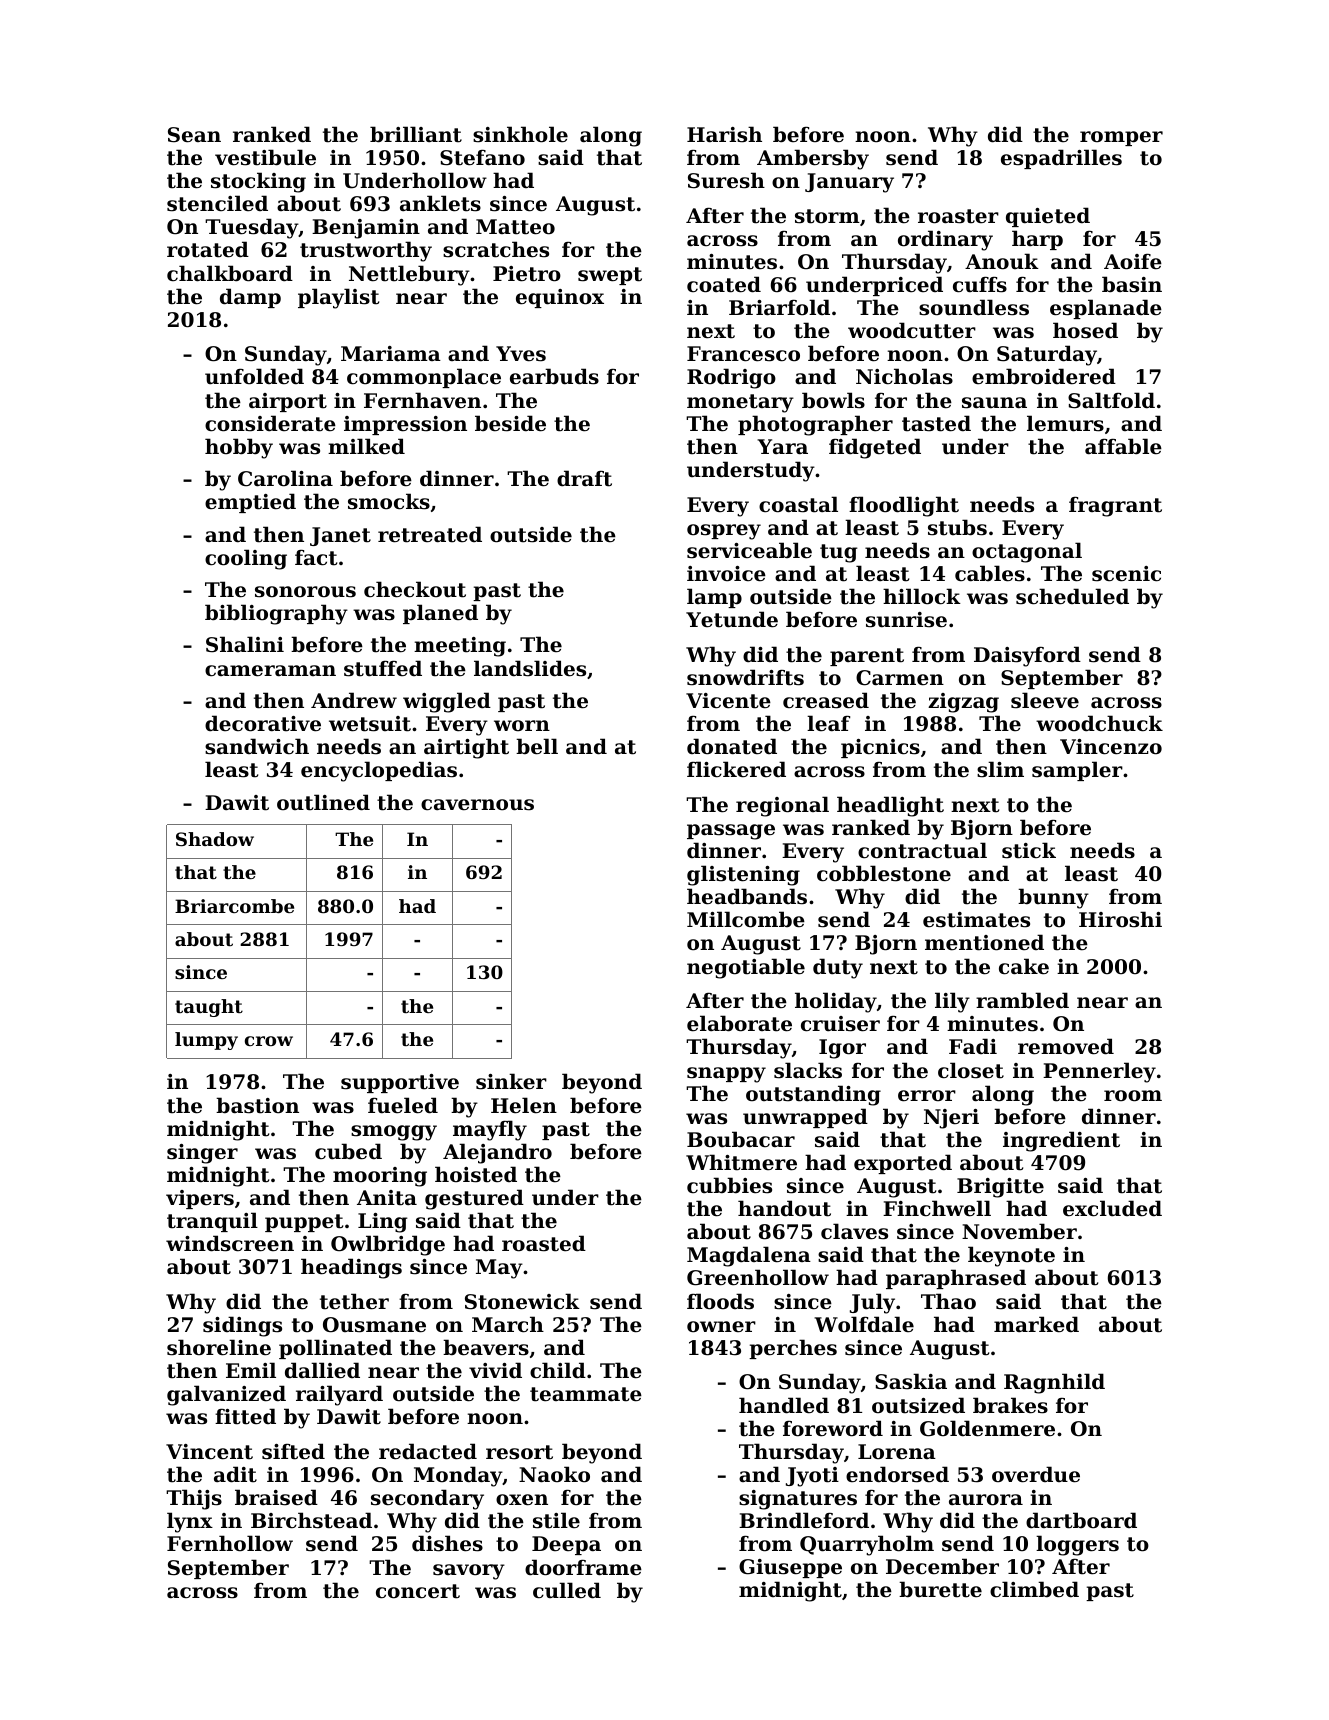  What do you see at coordinates (520, 134) in the screenshot?
I see `sinkhole` at bounding box center [520, 134].
